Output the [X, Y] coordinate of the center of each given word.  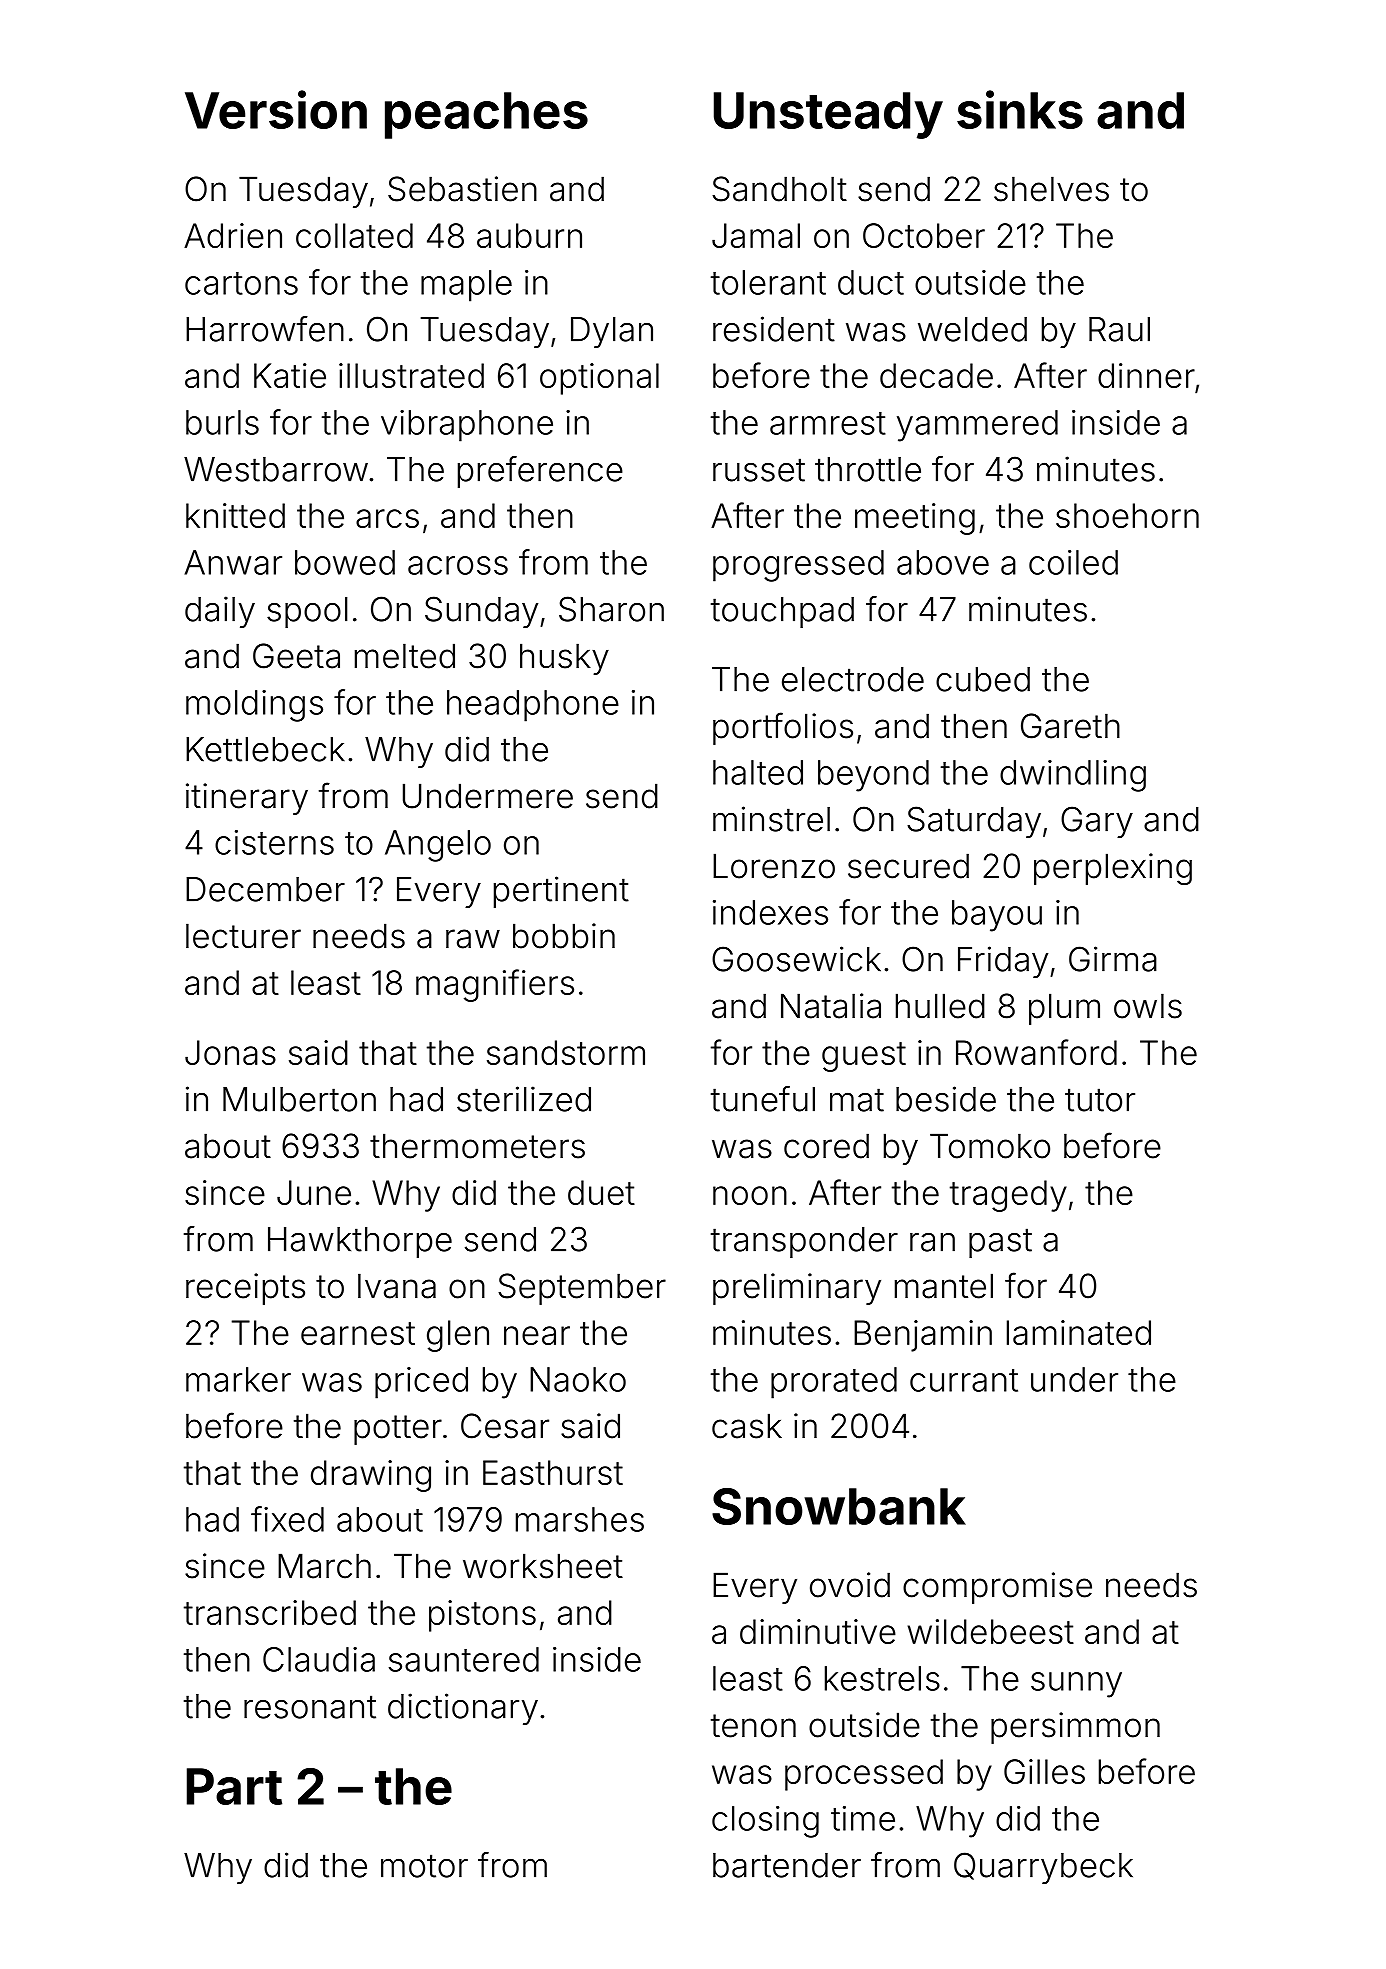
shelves [1051, 189]
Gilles [1044, 1771]
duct [871, 282]
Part [234, 1786]
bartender [787, 1865]
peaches [486, 115]
